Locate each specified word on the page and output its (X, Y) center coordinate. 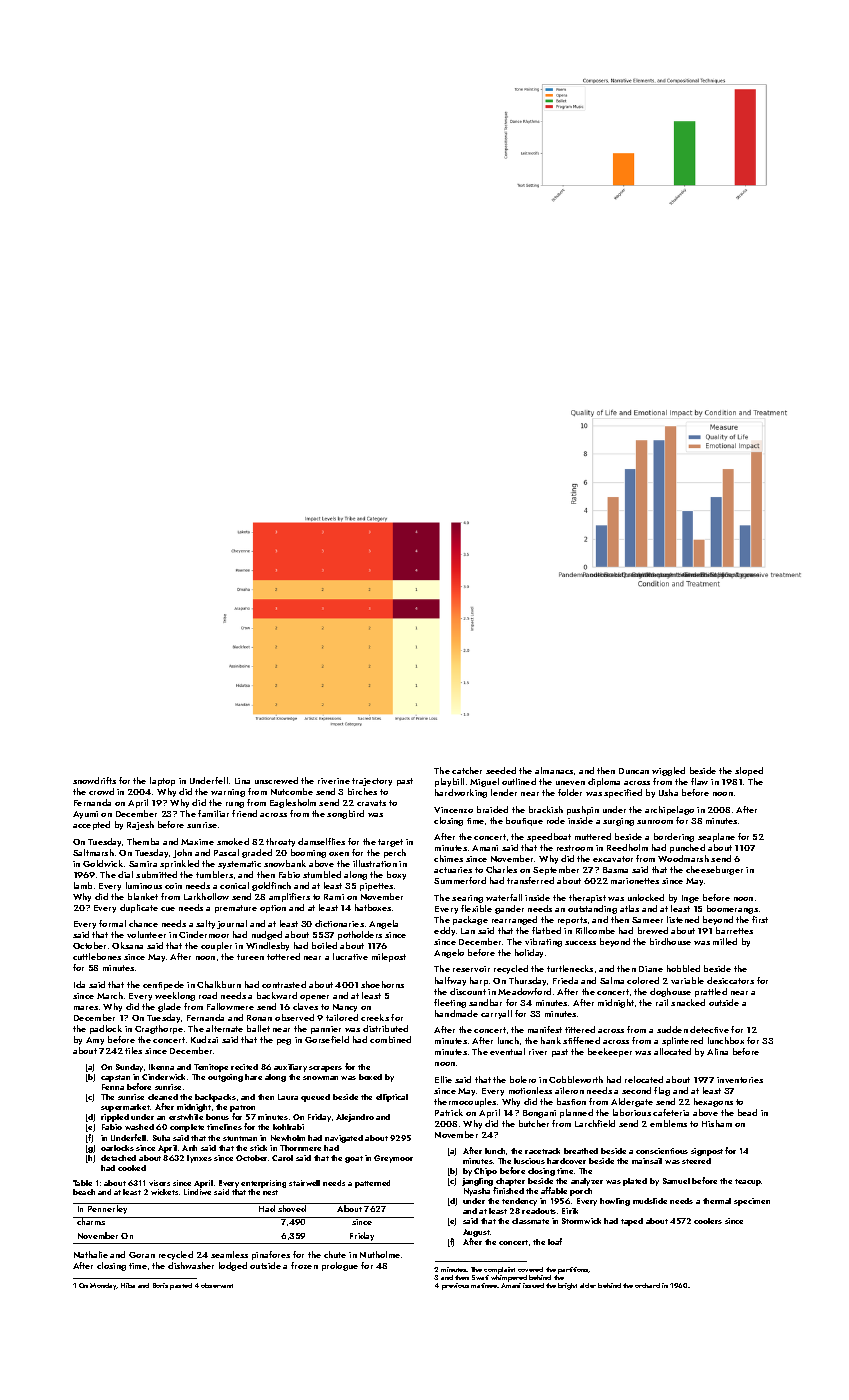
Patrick (449, 1112)
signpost (707, 1152)
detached (118, 1158)
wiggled (668, 771)
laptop (162, 781)
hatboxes (373, 907)
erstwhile (186, 1117)
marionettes (635, 881)
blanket (143, 896)
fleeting (450, 1003)
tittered (580, 1029)
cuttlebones (97, 956)
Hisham (717, 1123)
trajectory (372, 782)
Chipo (485, 1172)
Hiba (128, 1285)
